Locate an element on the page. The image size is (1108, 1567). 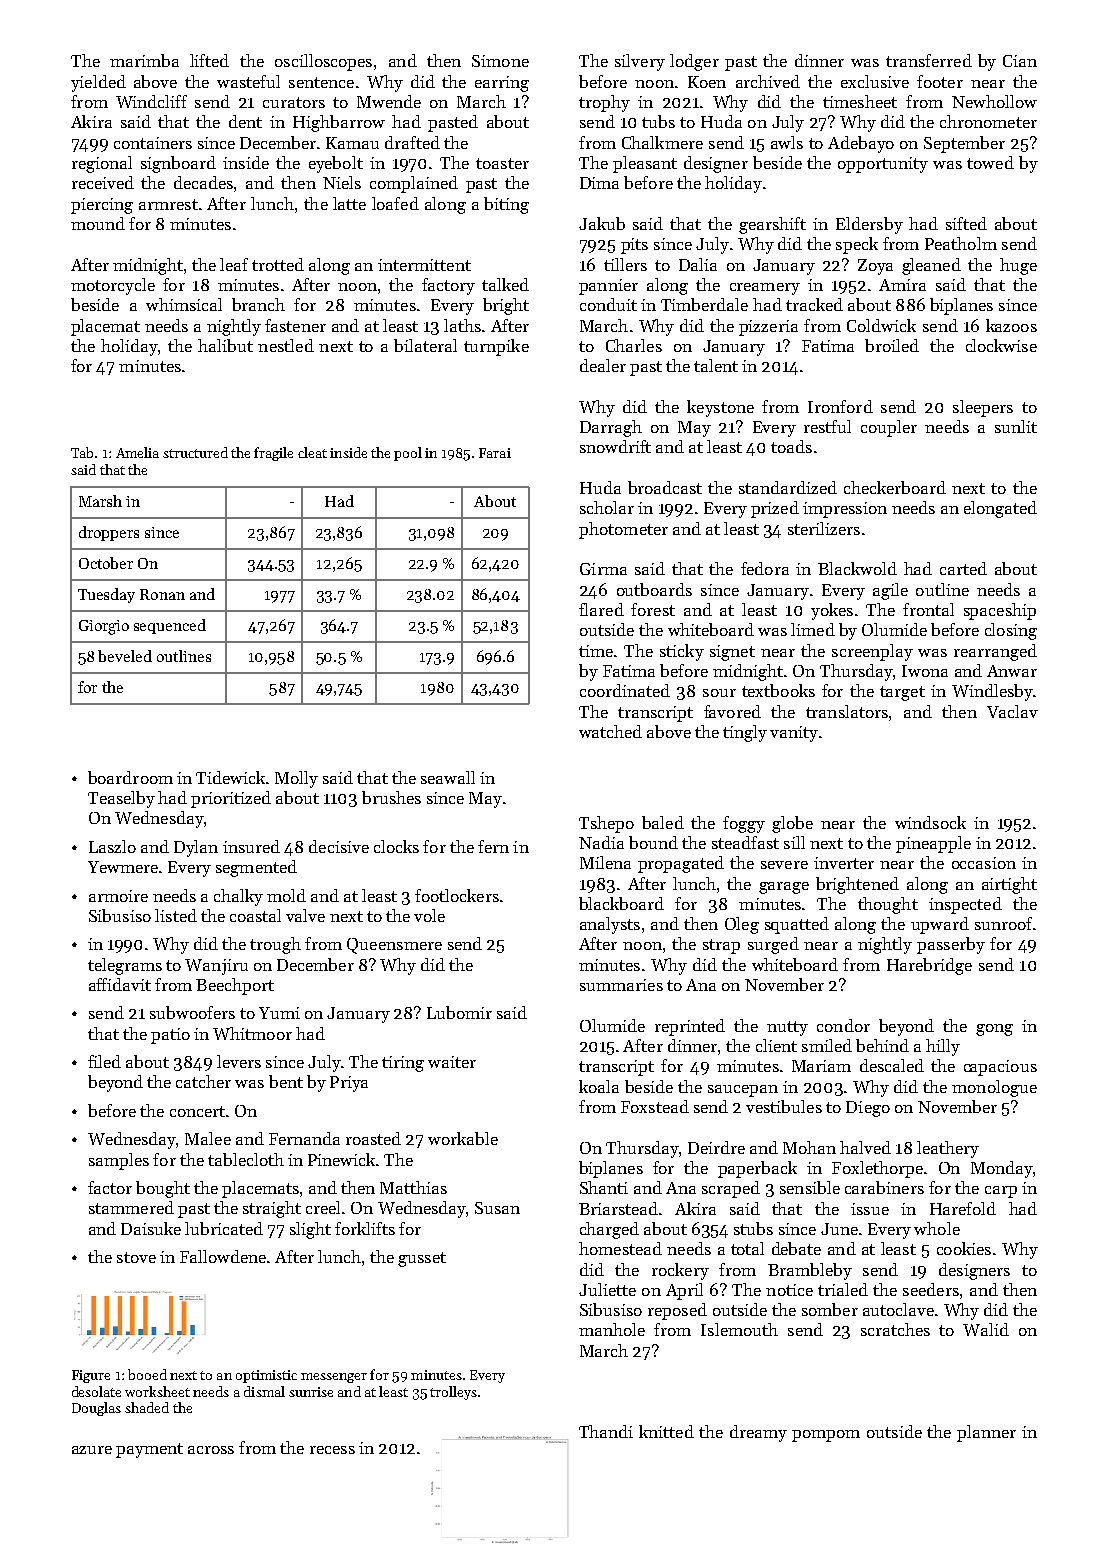
yokes is located at coordinates (832, 611).
